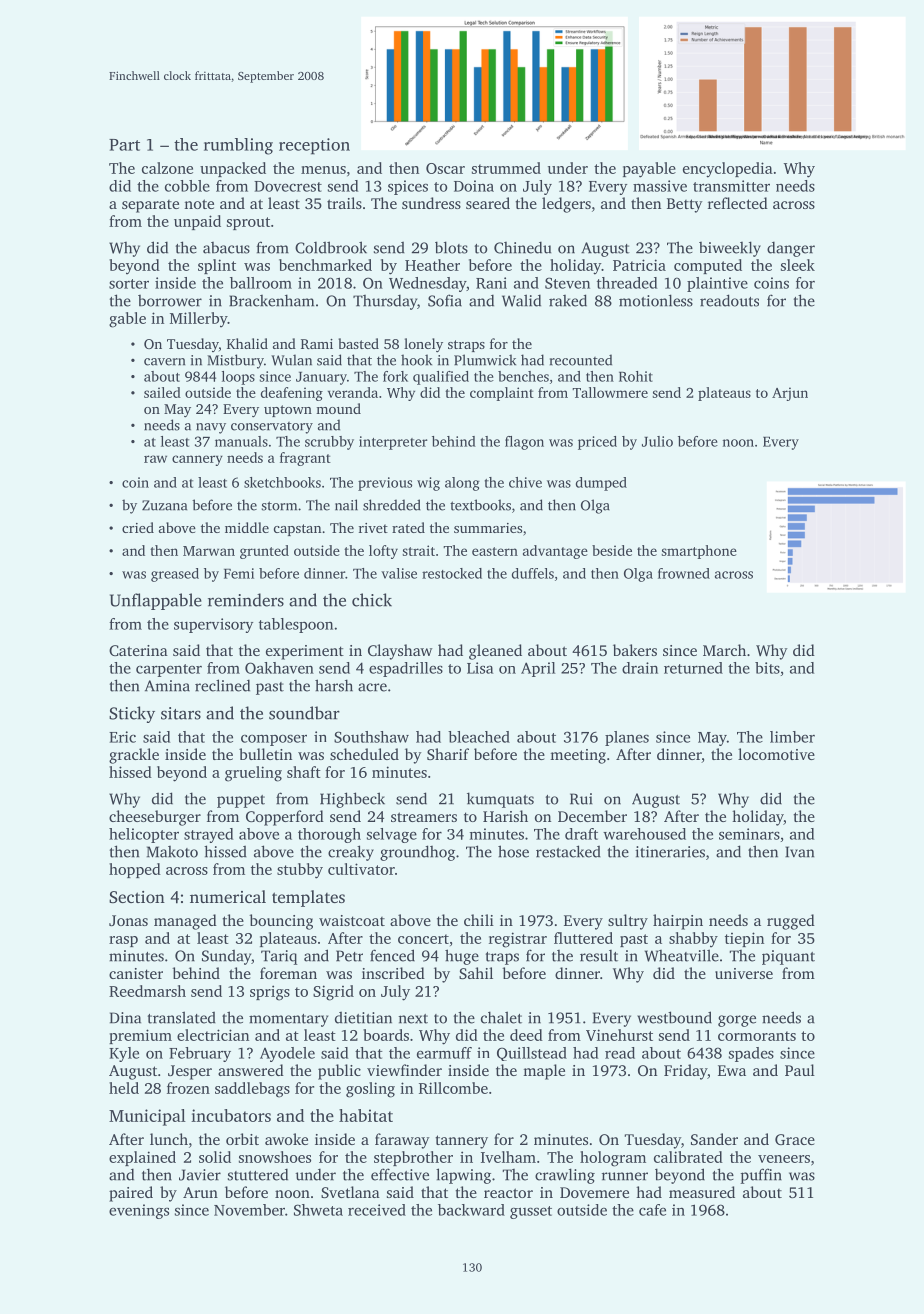 This document has height=1314, width=924. I want to click on Shweta, so click(318, 1210).
